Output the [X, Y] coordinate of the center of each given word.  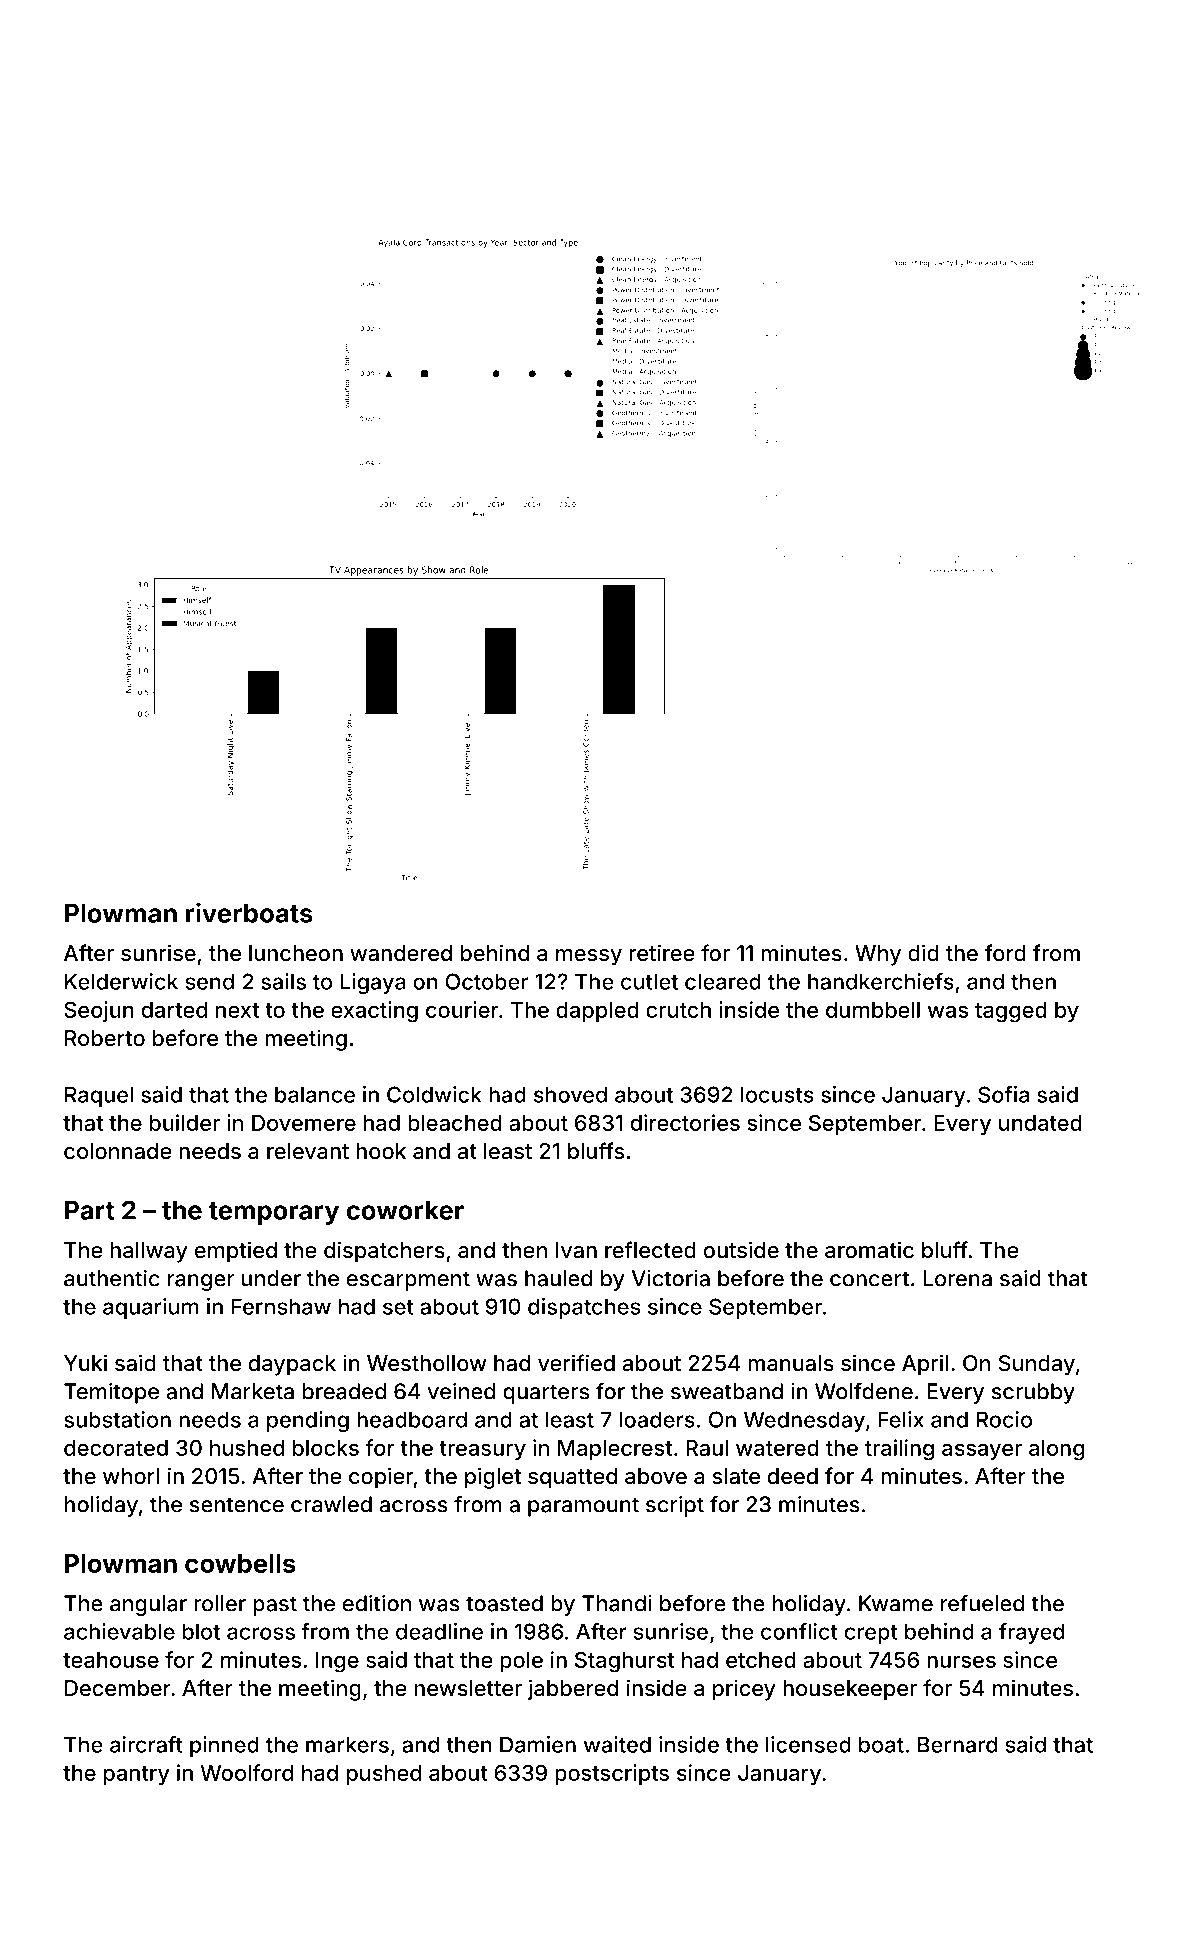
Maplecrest [615, 1450]
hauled [558, 1278]
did [923, 952]
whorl [131, 1476]
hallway [149, 1252]
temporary [274, 1213]
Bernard [957, 1744]
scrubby [1033, 1393]
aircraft [146, 1744]
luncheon [296, 953]
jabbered [572, 1690]
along [1056, 1450]
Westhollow [427, 1363]
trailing [899, 1450]
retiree [662, 952]
